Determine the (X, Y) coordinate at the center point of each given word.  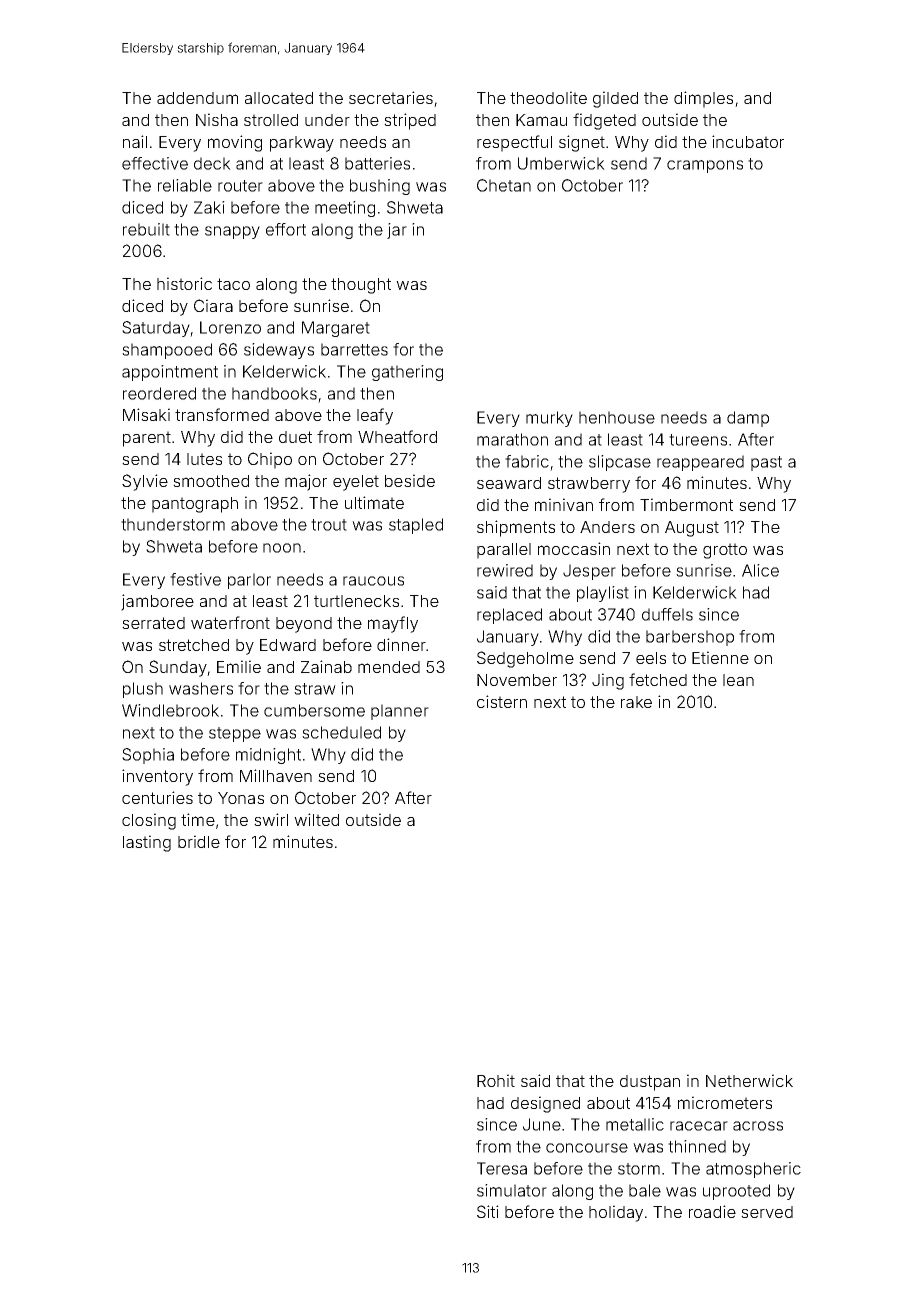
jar (397, 231)
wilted (316, 819)
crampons (705, 166)
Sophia (148, 756)
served (767, 1212)
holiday (616, 1213)
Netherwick (749, 1080)
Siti (488, 1211)
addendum (197, 98)
